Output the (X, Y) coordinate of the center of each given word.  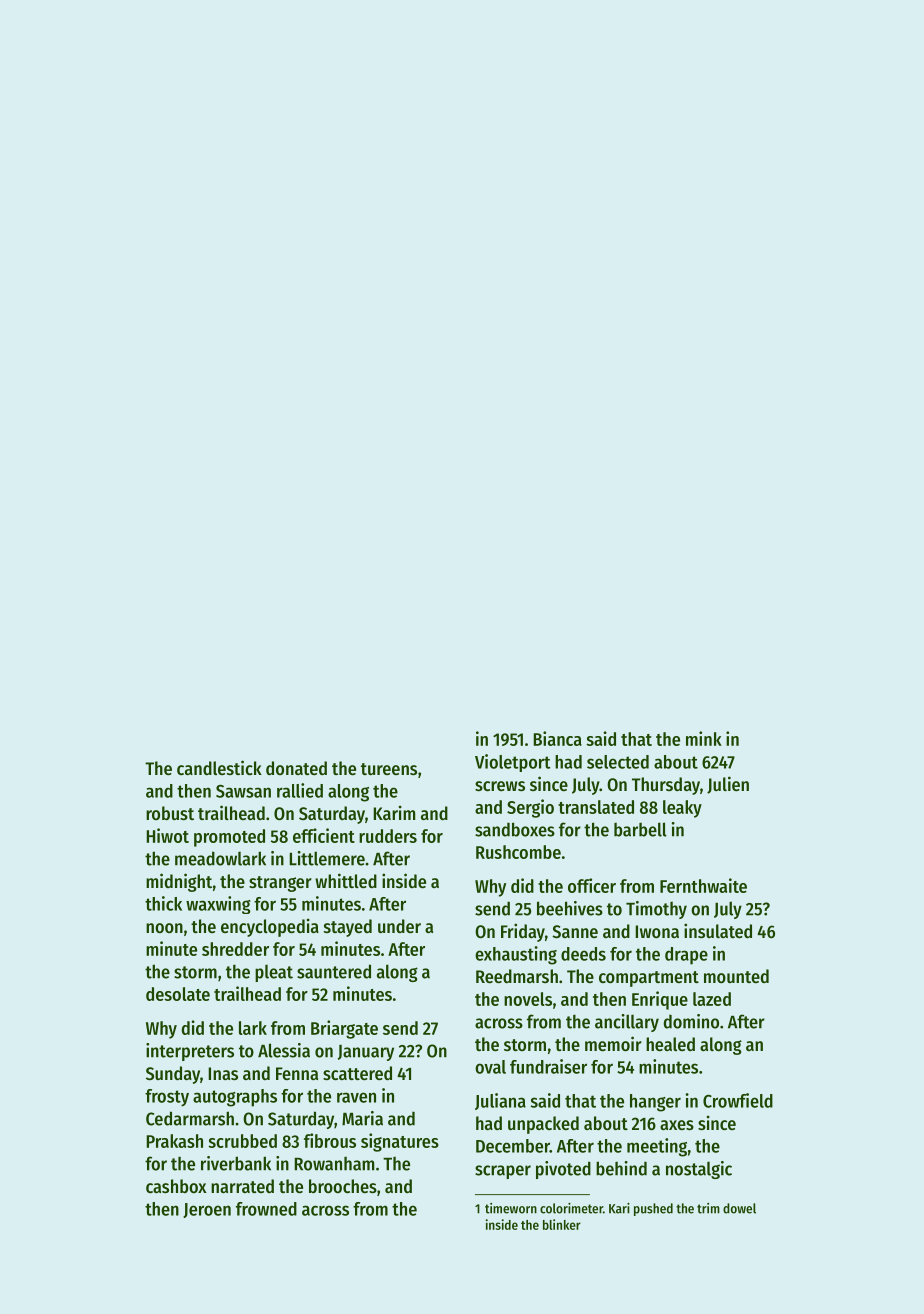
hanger (655, 1103)
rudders (388, 836)
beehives (570, 908)
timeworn (511, 1208)
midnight (179, 882)
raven (356, 1097)
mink (704, 738)
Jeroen (207, 1210)
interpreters (190, 1052)
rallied (300, 790)
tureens (389, 769)
